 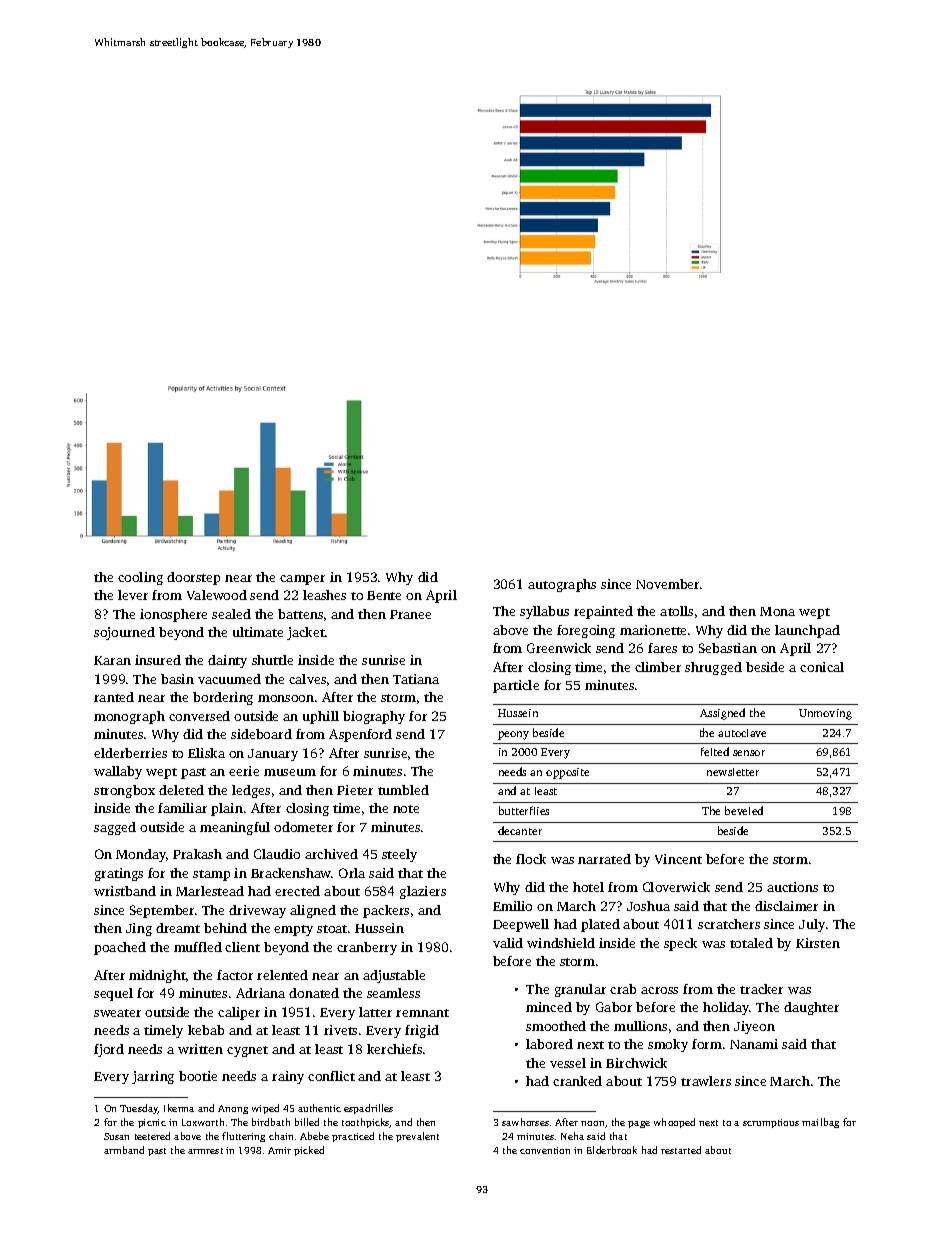 What do you see at coordinates (777, 611) in the screenshot?
I see `Mona` at bounding box center [777, 611].
